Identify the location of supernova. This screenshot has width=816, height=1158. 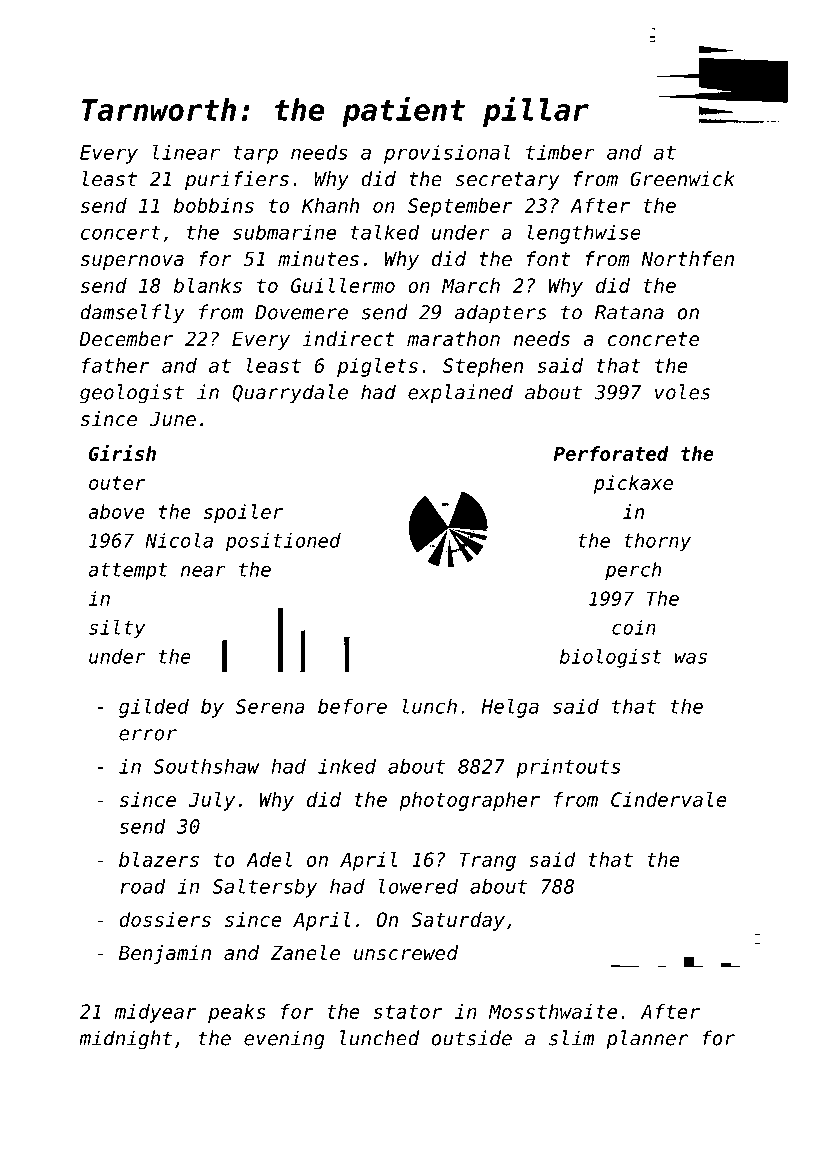
(132, 262).
